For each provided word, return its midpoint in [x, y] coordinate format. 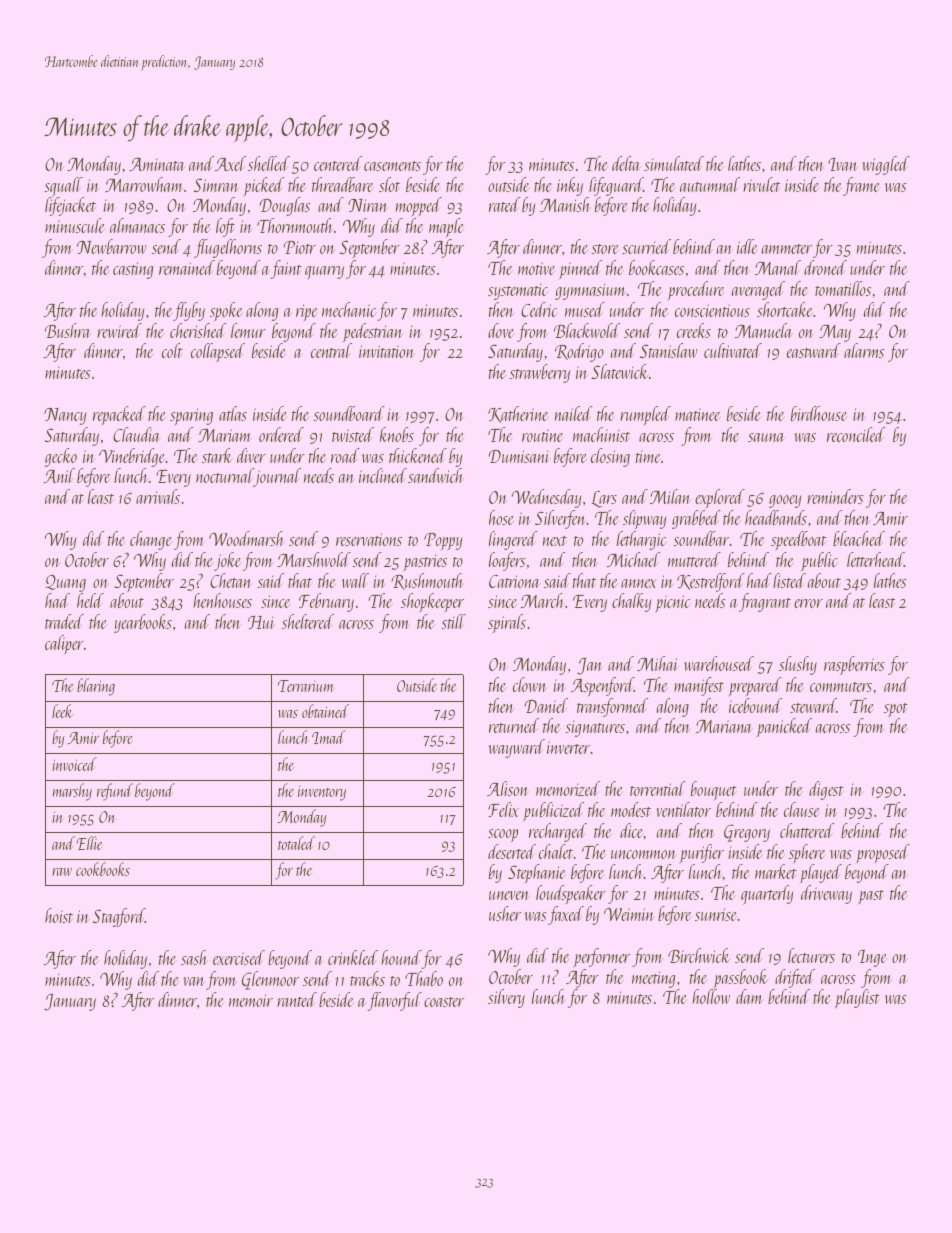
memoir [251, 1000]
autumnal [710, 184]
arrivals [158, 496]
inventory [322, 793]
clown [530, 684]
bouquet [714, 791]
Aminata [157, 164]
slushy [798, 665]
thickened [418, 455]
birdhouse [819, 413]
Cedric [539, 309]
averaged [758, 290]
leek [62, 711]
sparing [191, 417]
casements [392, 166]
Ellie [89, 843]
